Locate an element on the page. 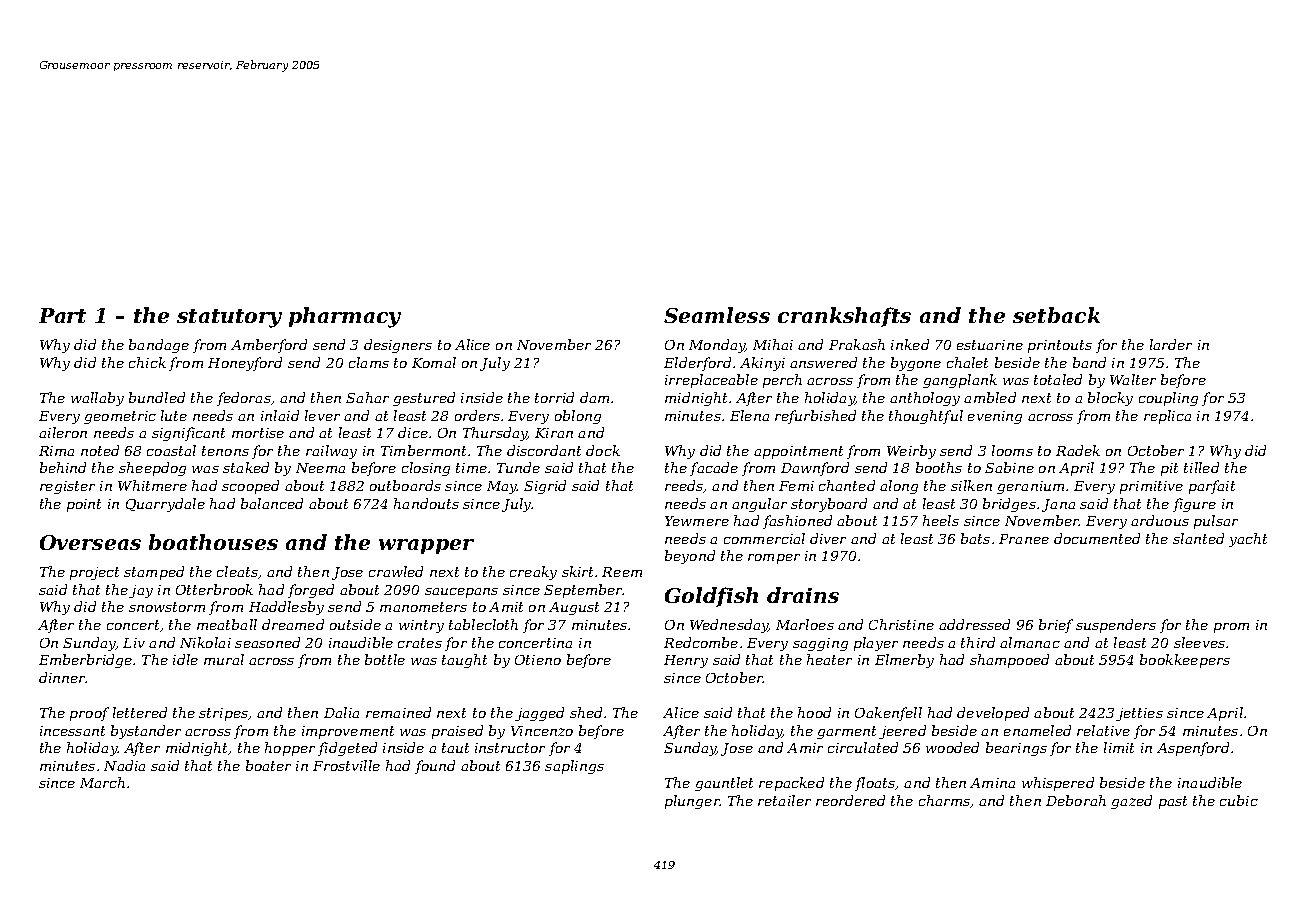 The width and height of the page is (1308, 924). Quarrydale is located at coordinates (165, 505).
